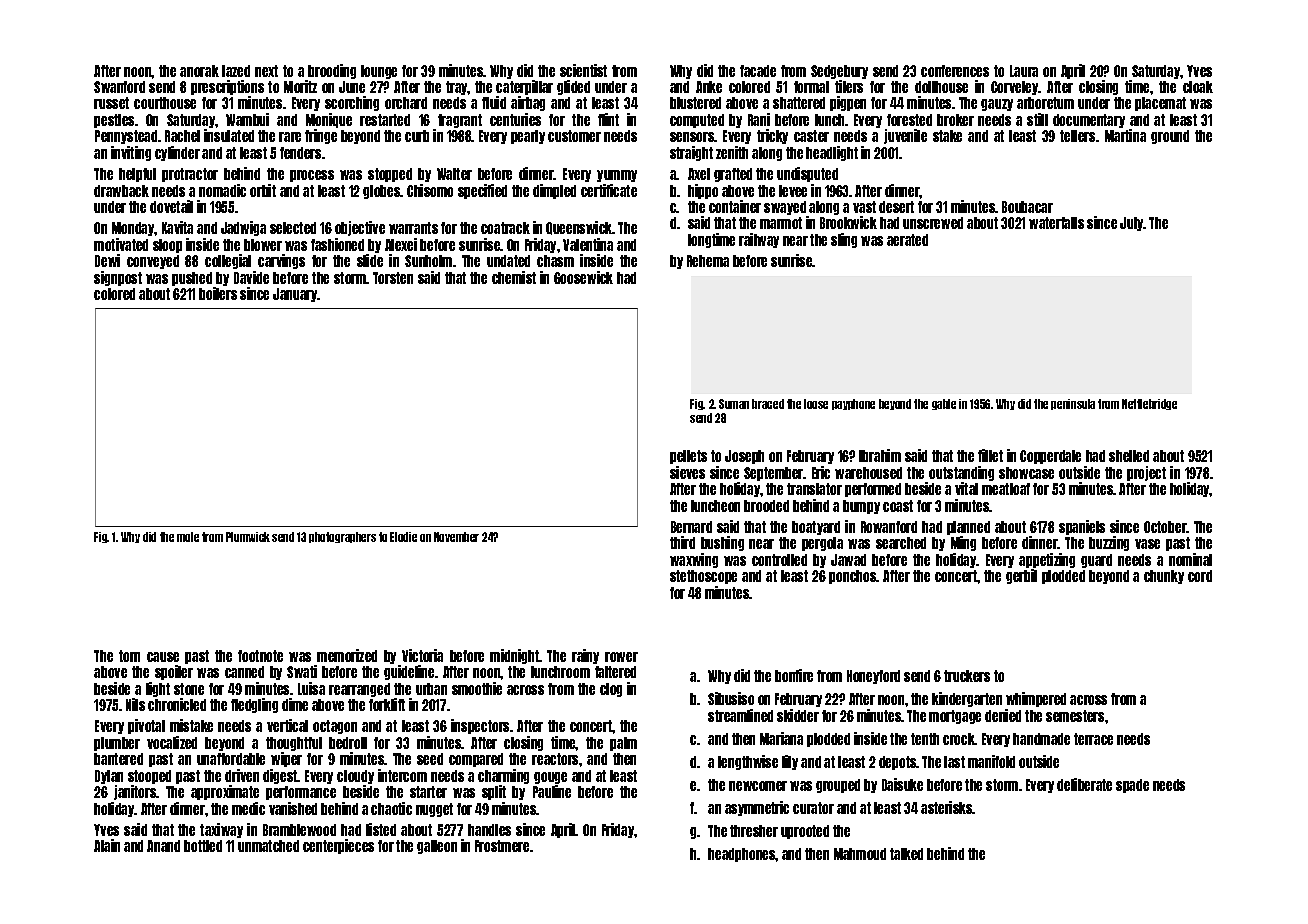 The image size is (1308, 924). What do you see at coordinates (119, 87) in the document?
I see `Swanford` at bounding box center [119, 87].
